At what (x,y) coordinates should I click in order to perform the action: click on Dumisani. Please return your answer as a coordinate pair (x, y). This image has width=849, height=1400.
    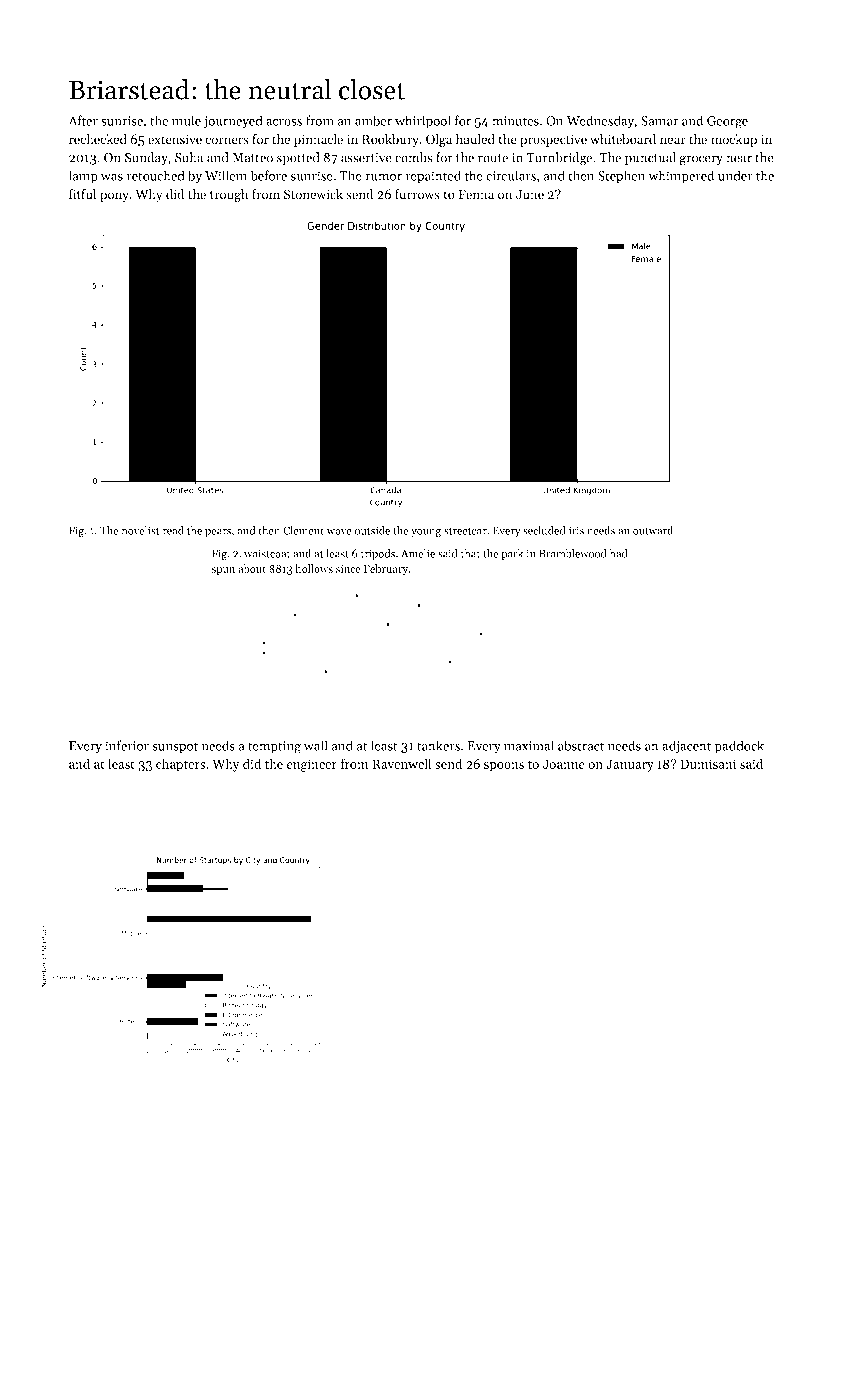
    Looking at the image, I should click on (708, 764).
